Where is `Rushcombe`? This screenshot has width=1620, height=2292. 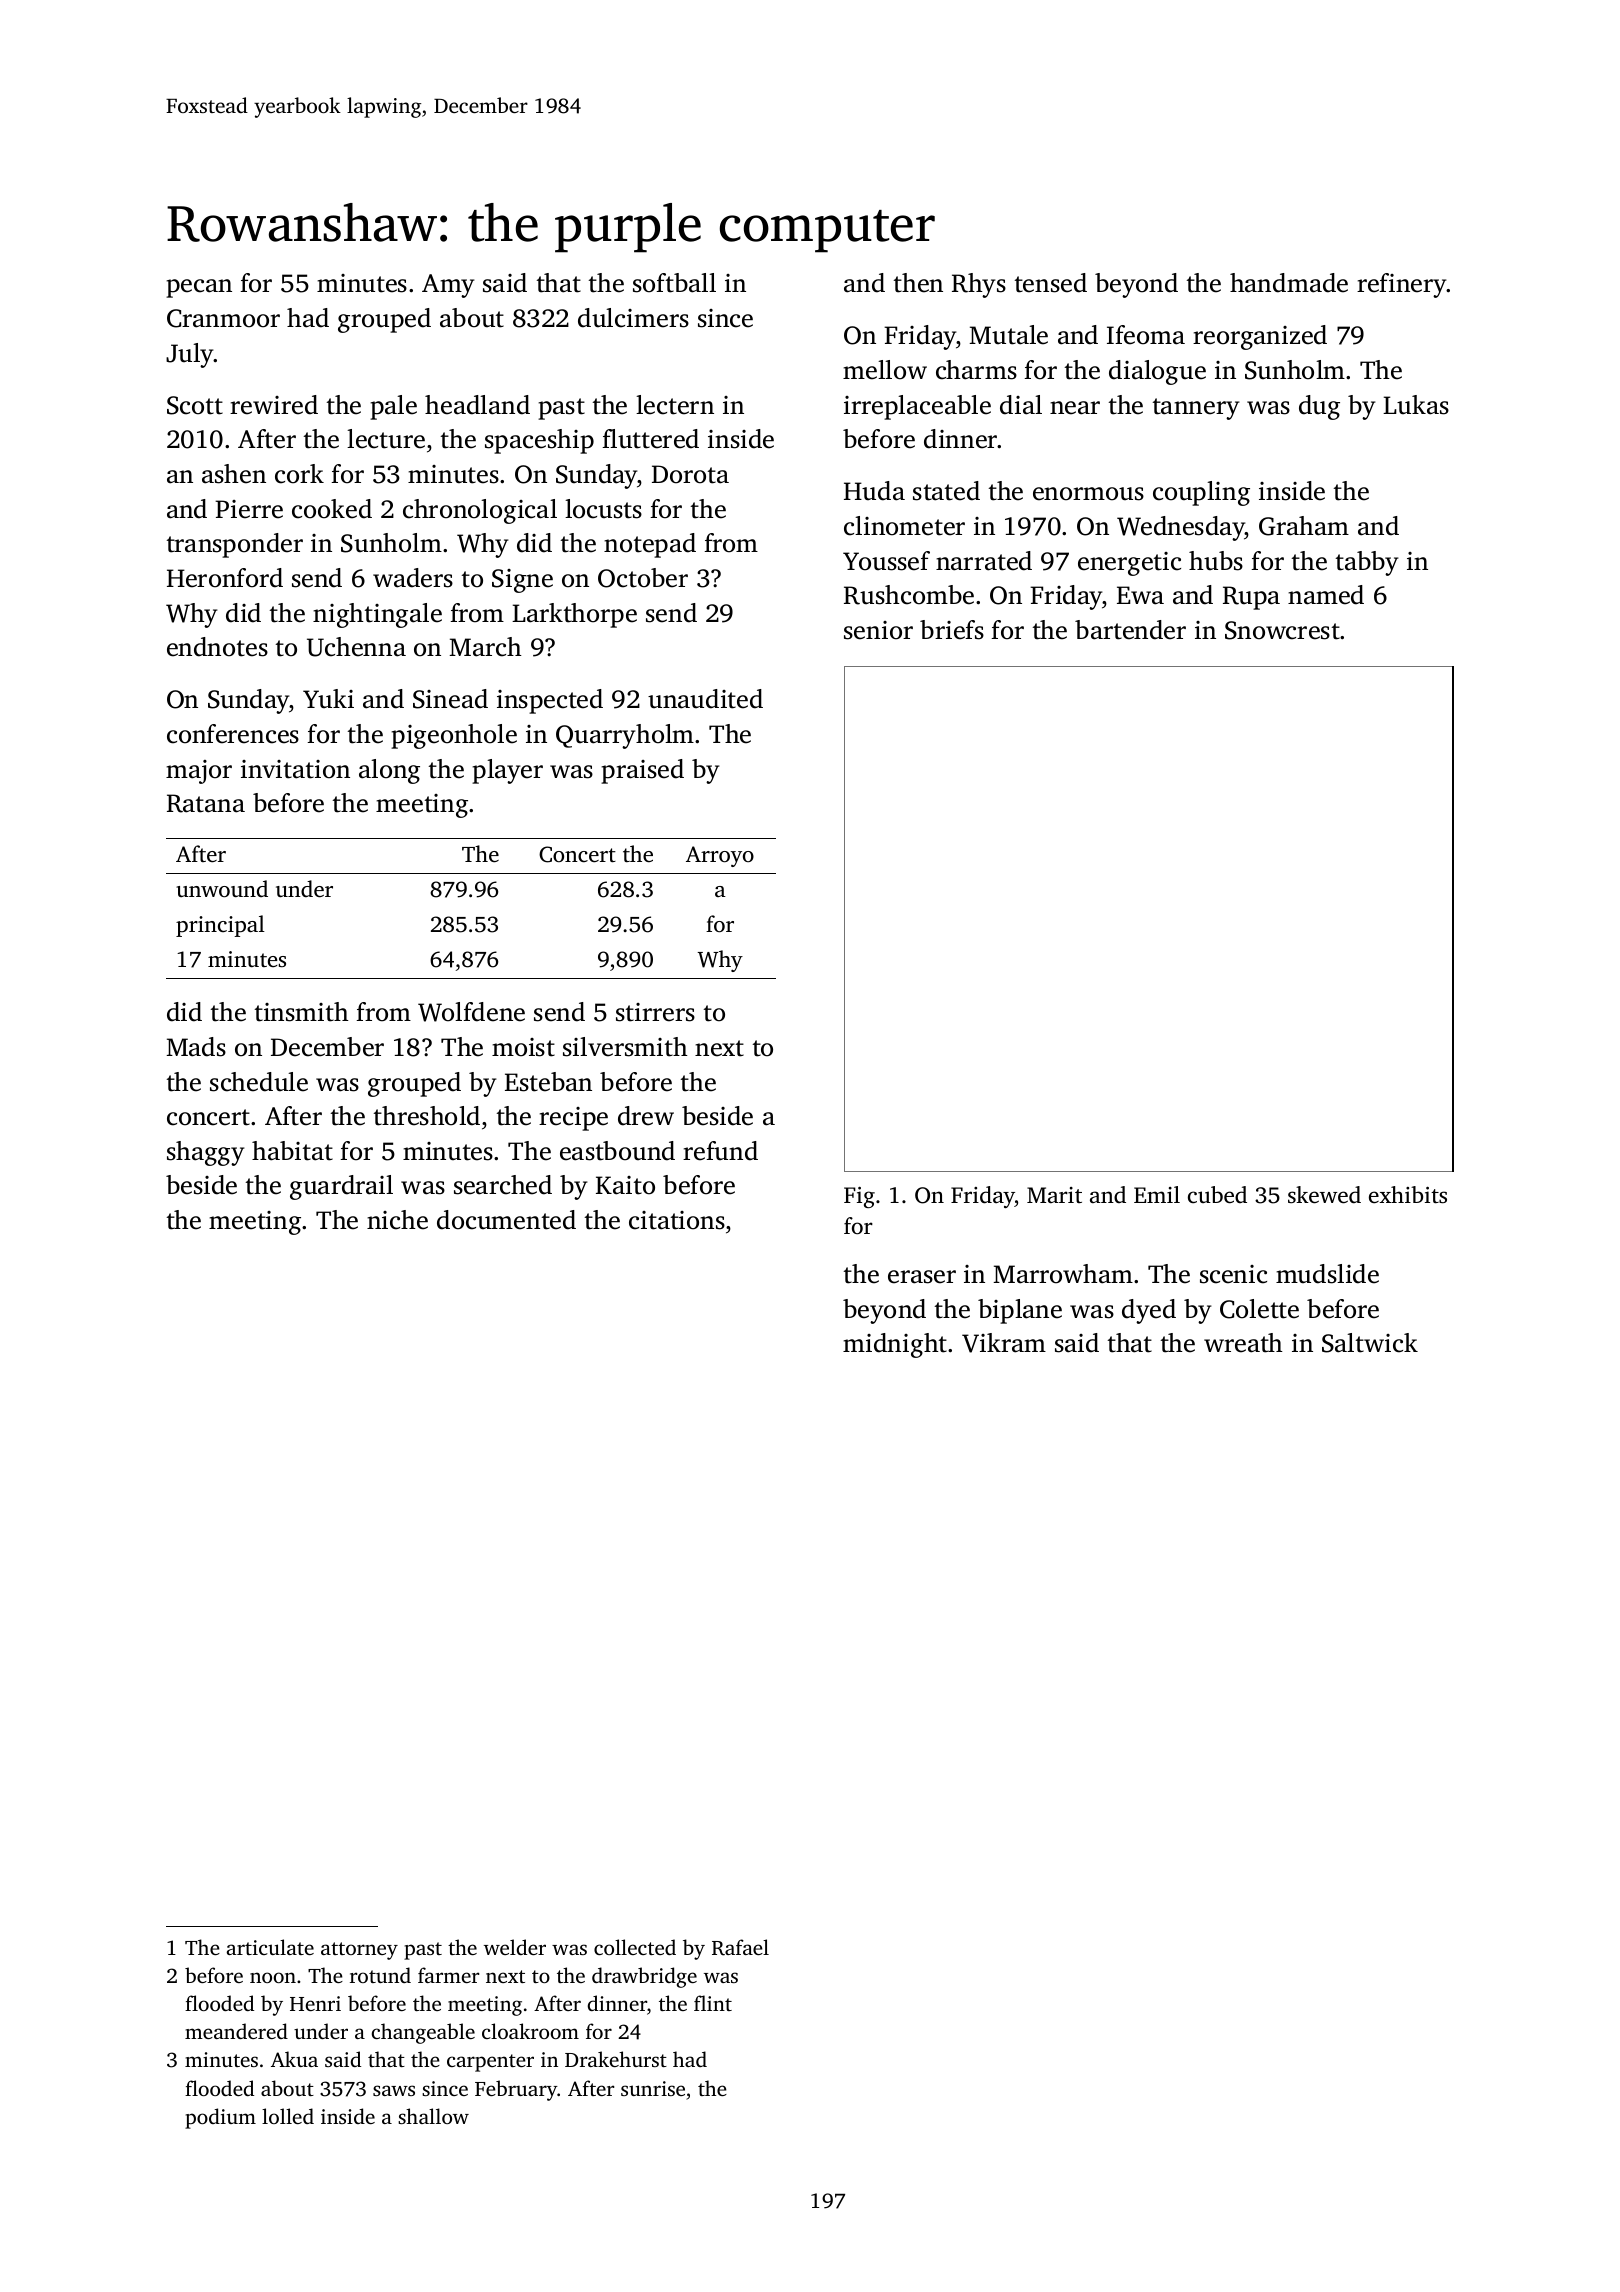 Rushcombe is located at coordinates (909, 595).
